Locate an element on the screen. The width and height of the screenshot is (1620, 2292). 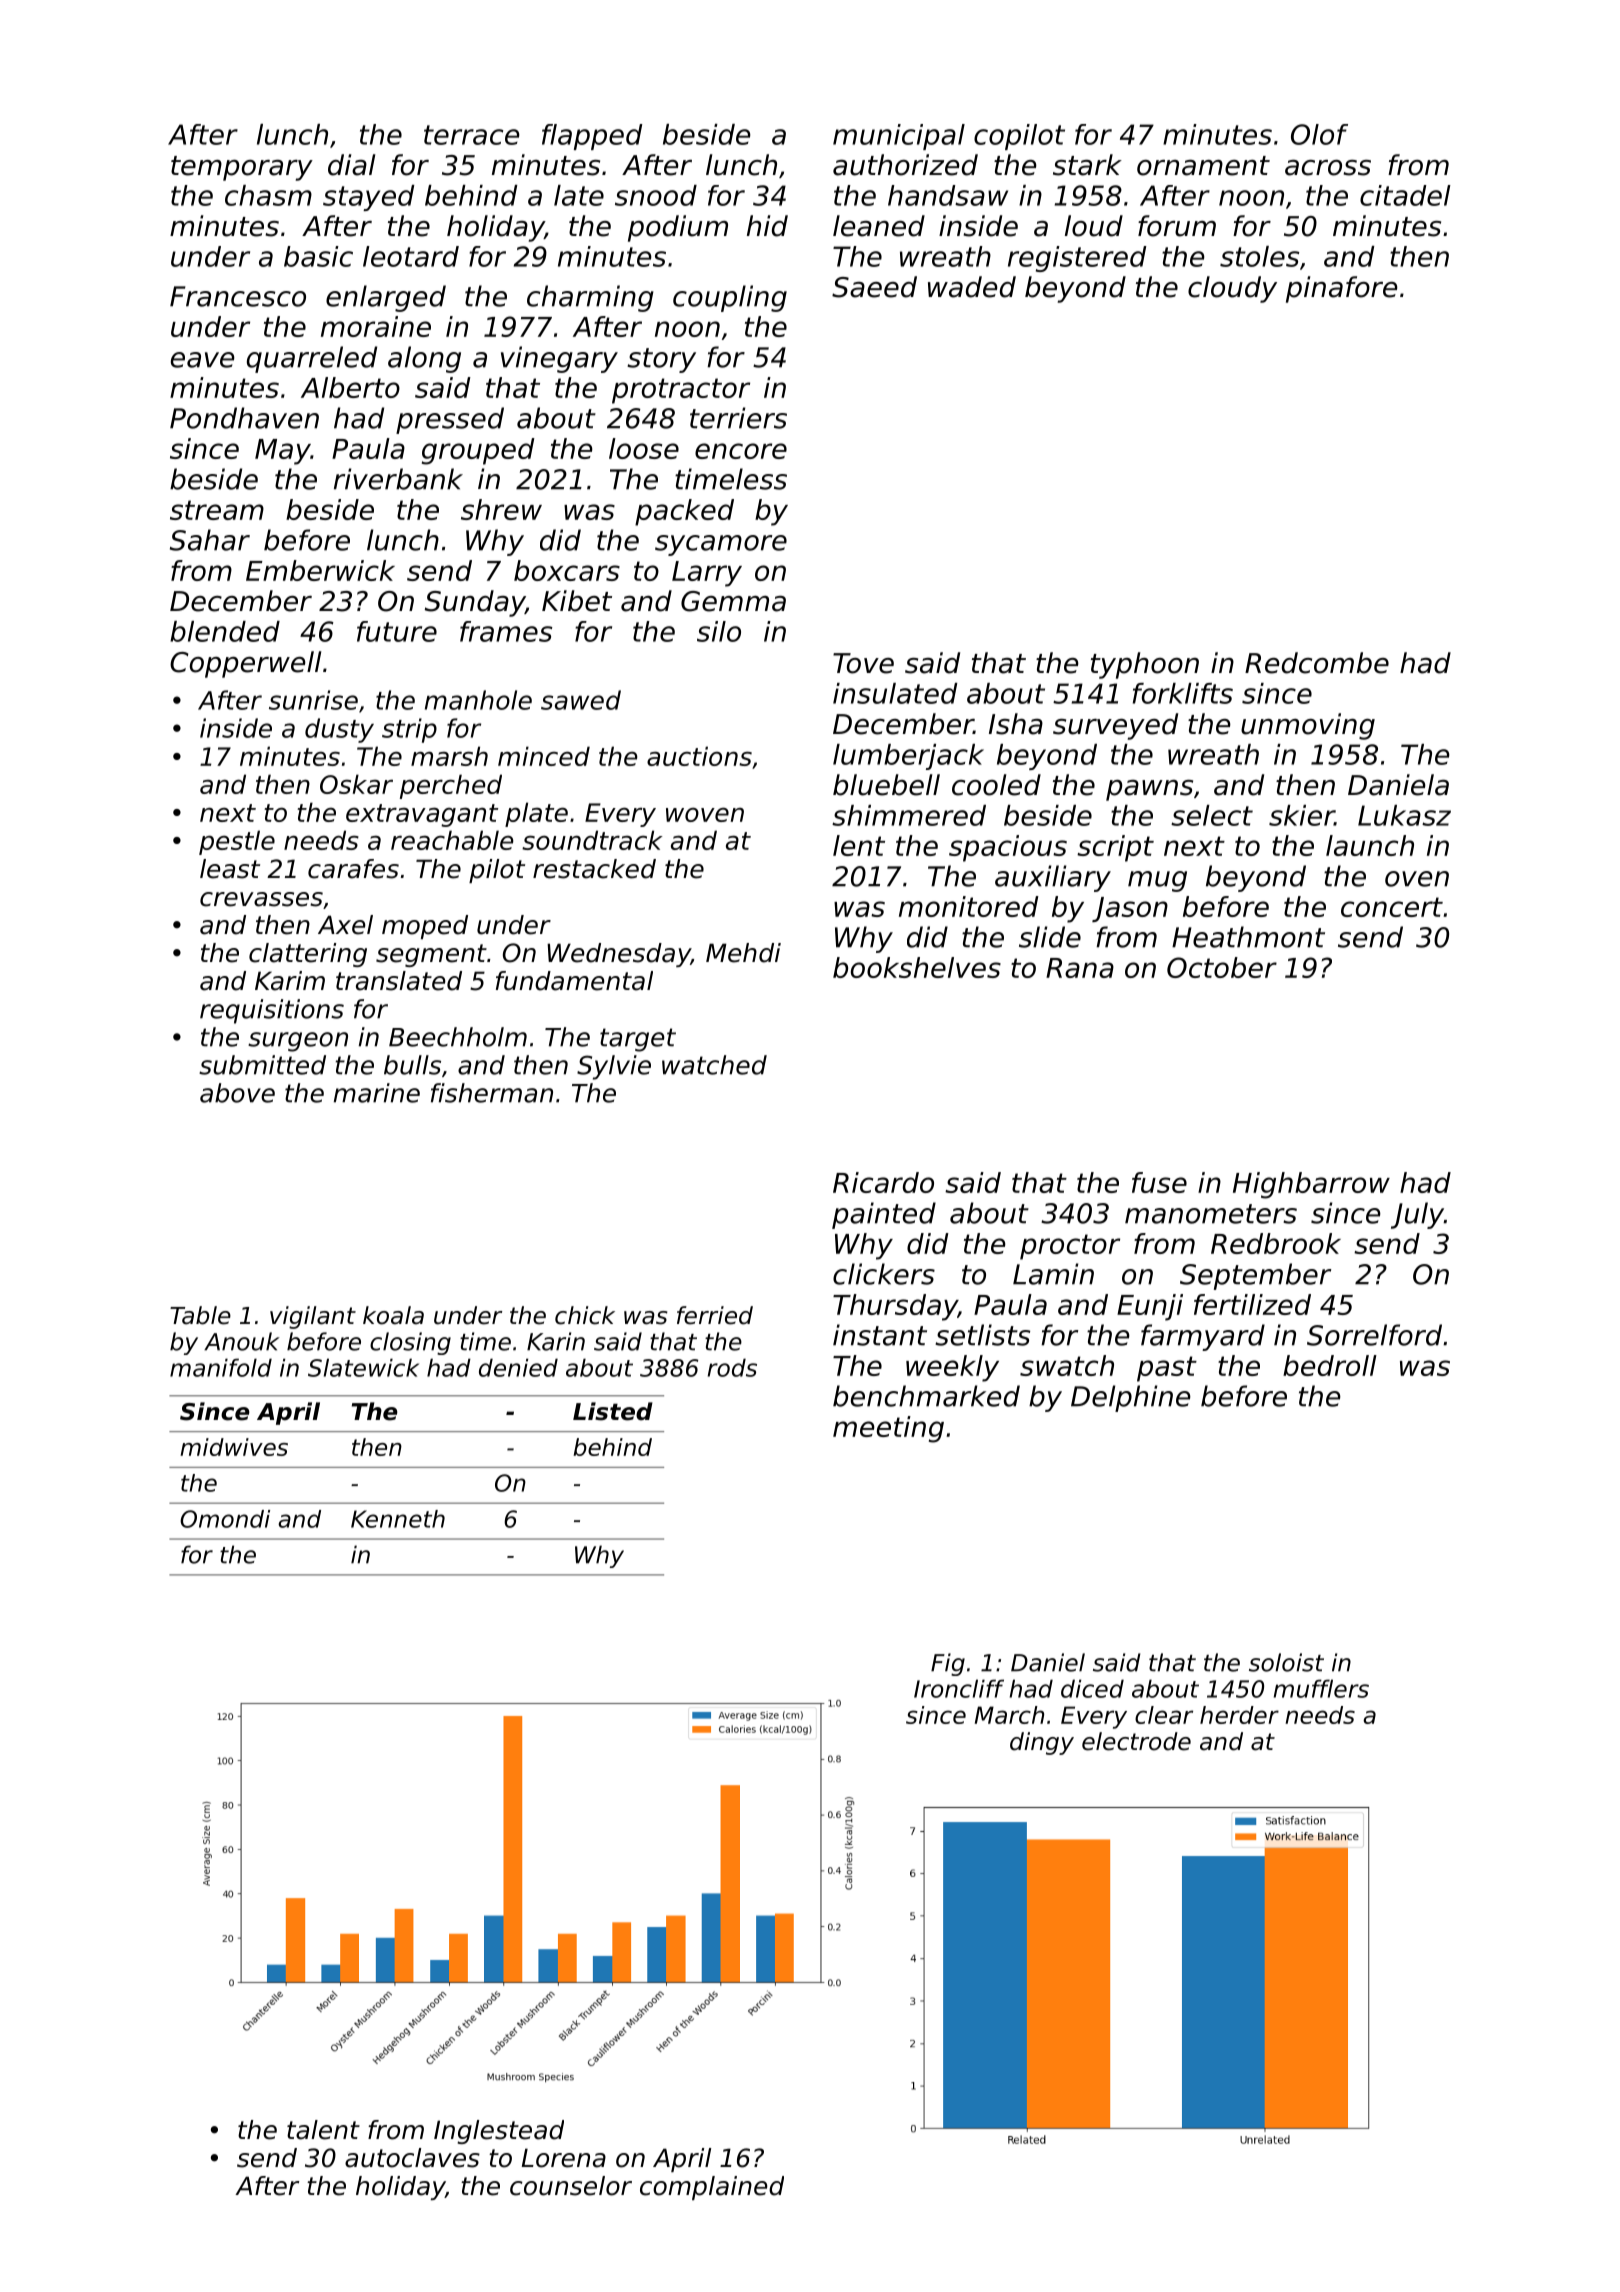
Listed is located at coordinates (613, 1411).
